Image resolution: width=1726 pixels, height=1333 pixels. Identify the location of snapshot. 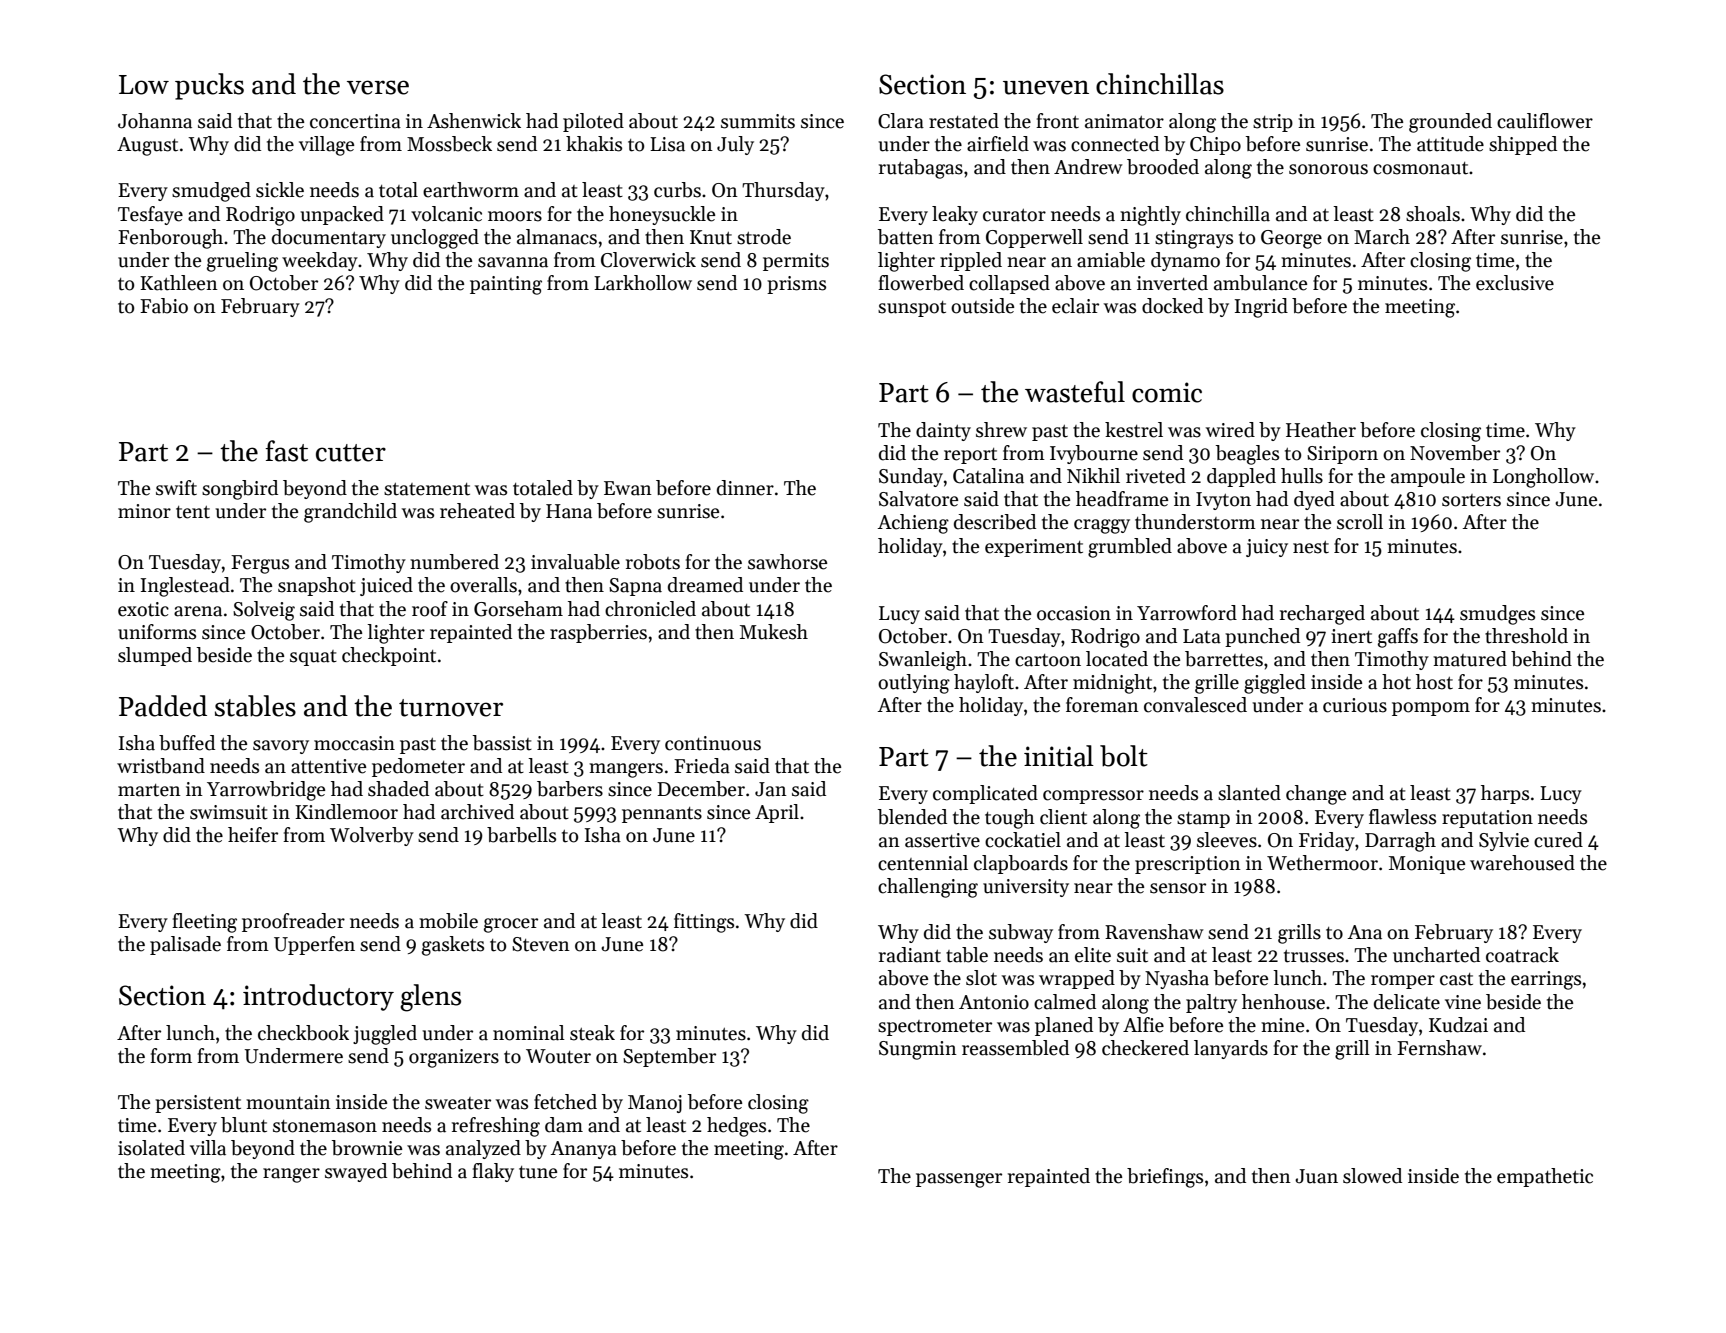
(317, 586).
